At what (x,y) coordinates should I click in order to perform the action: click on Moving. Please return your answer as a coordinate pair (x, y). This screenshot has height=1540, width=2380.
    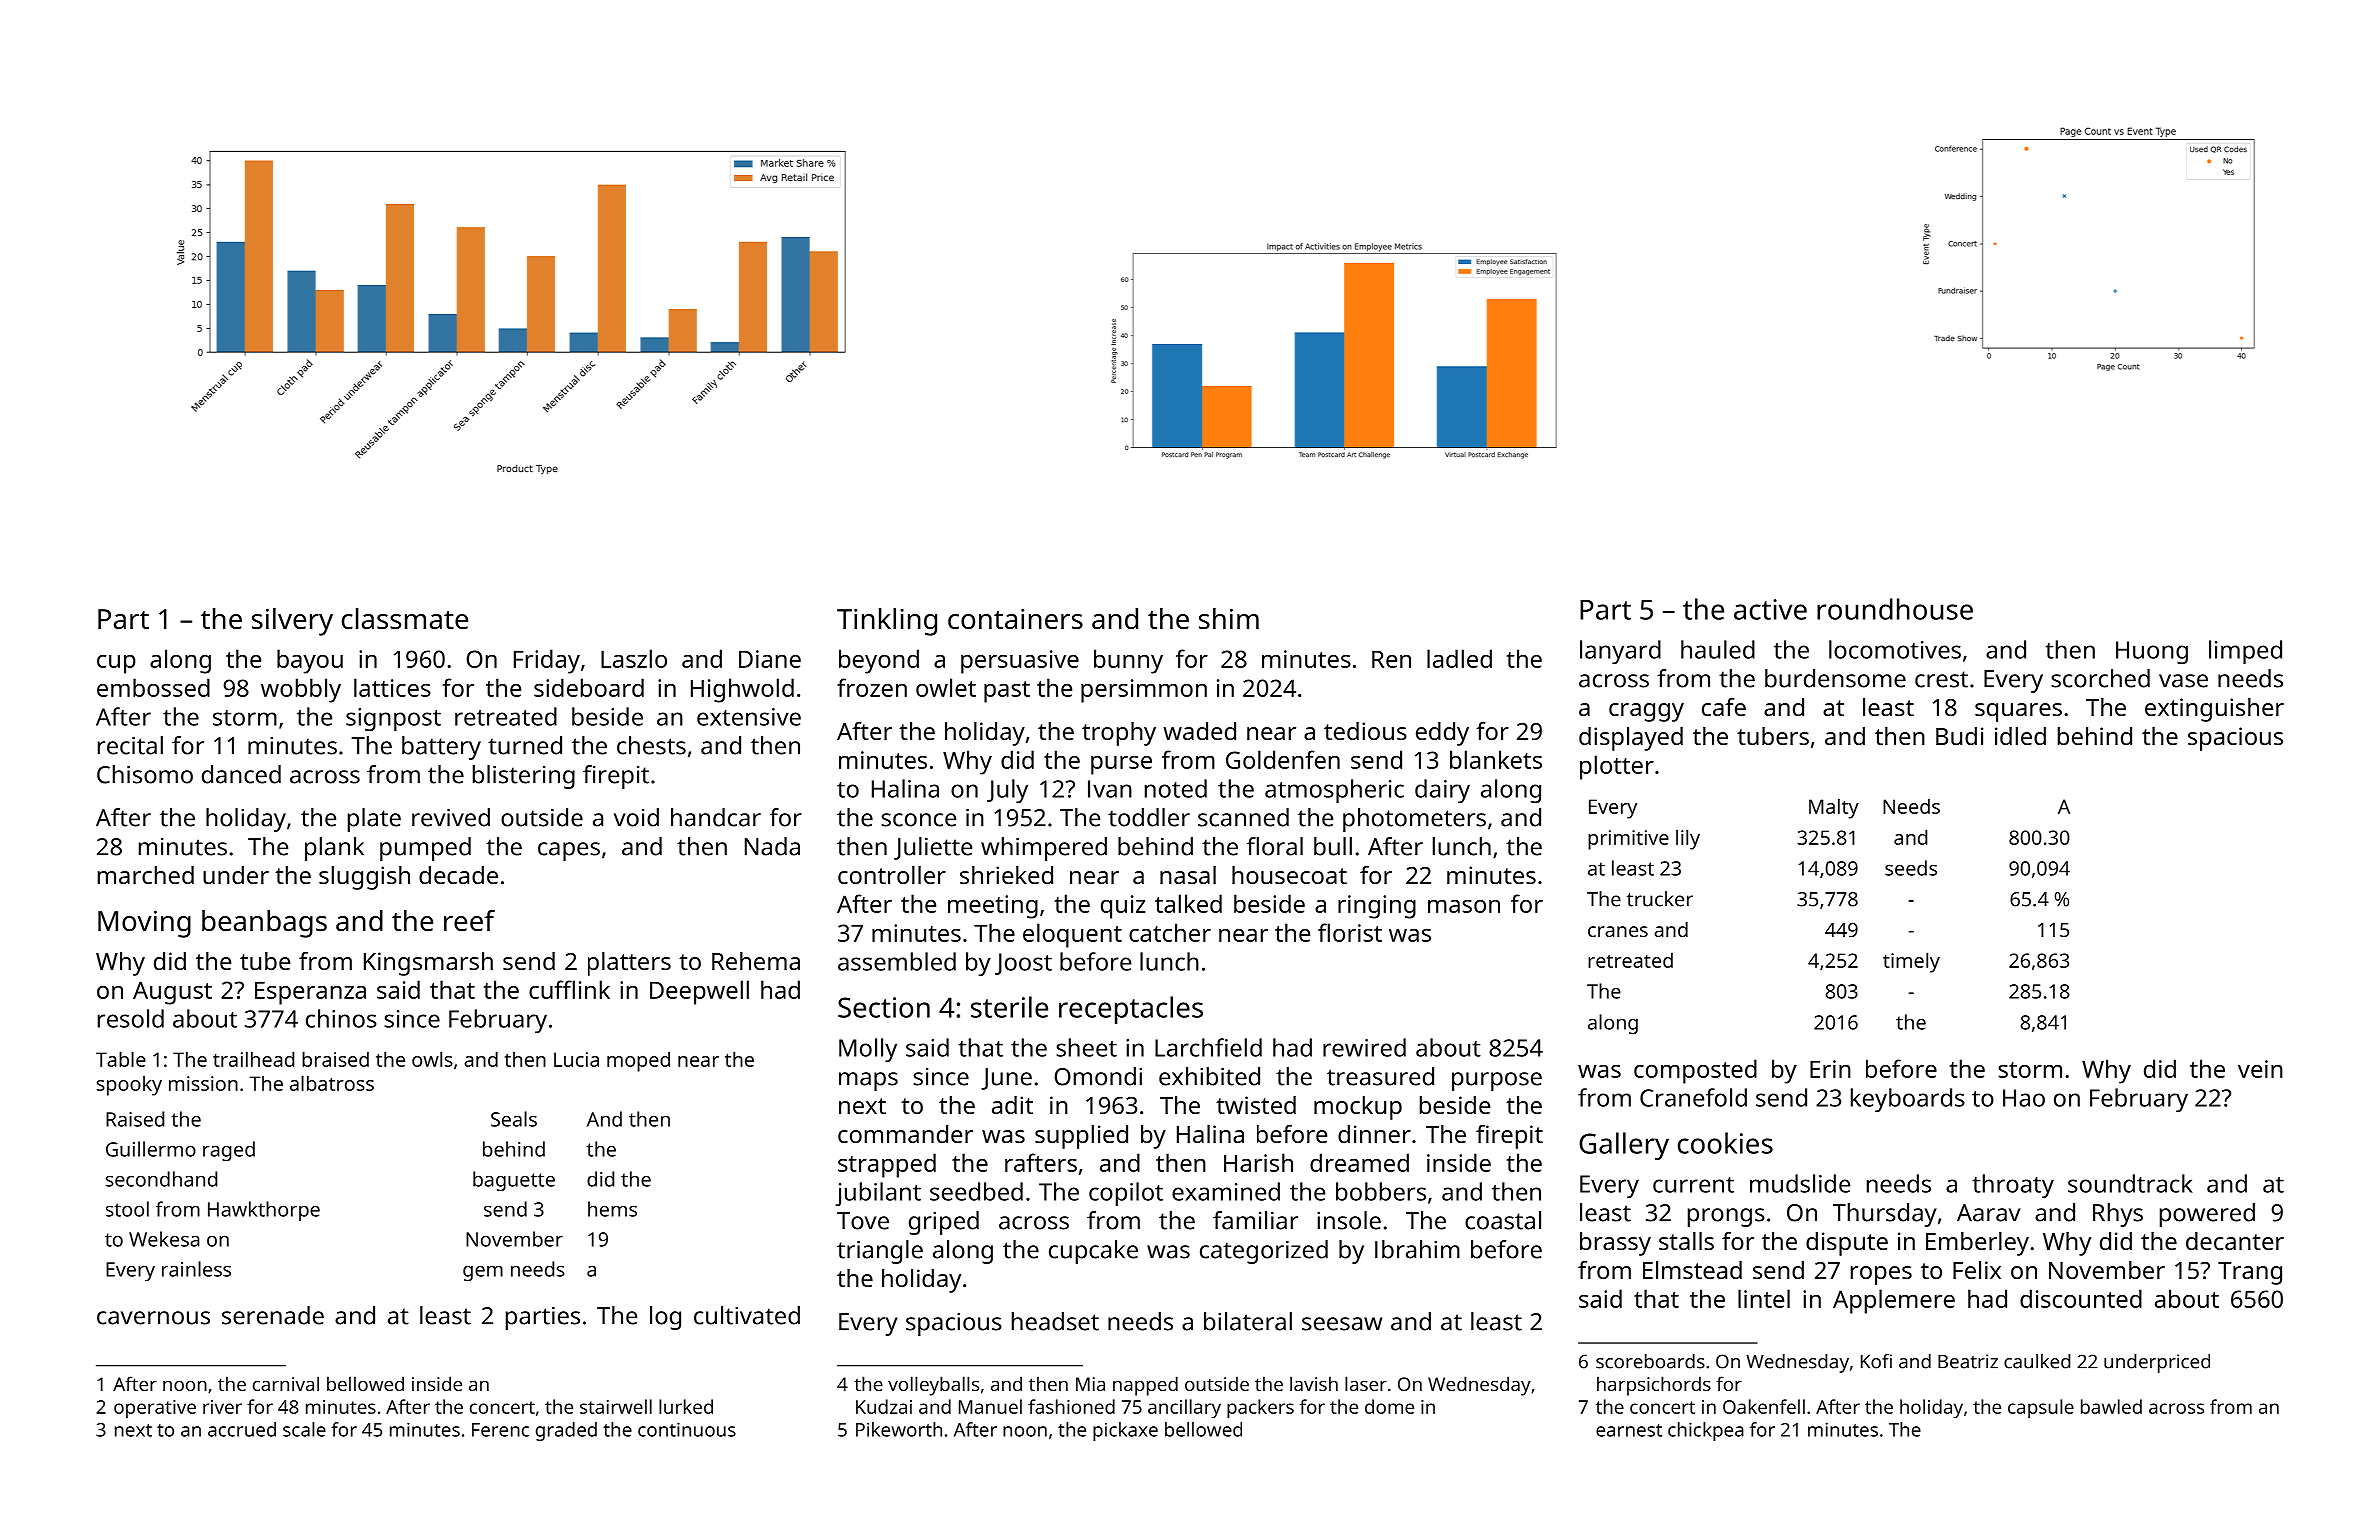
    Looking at the image, I should click on (144, 924).
